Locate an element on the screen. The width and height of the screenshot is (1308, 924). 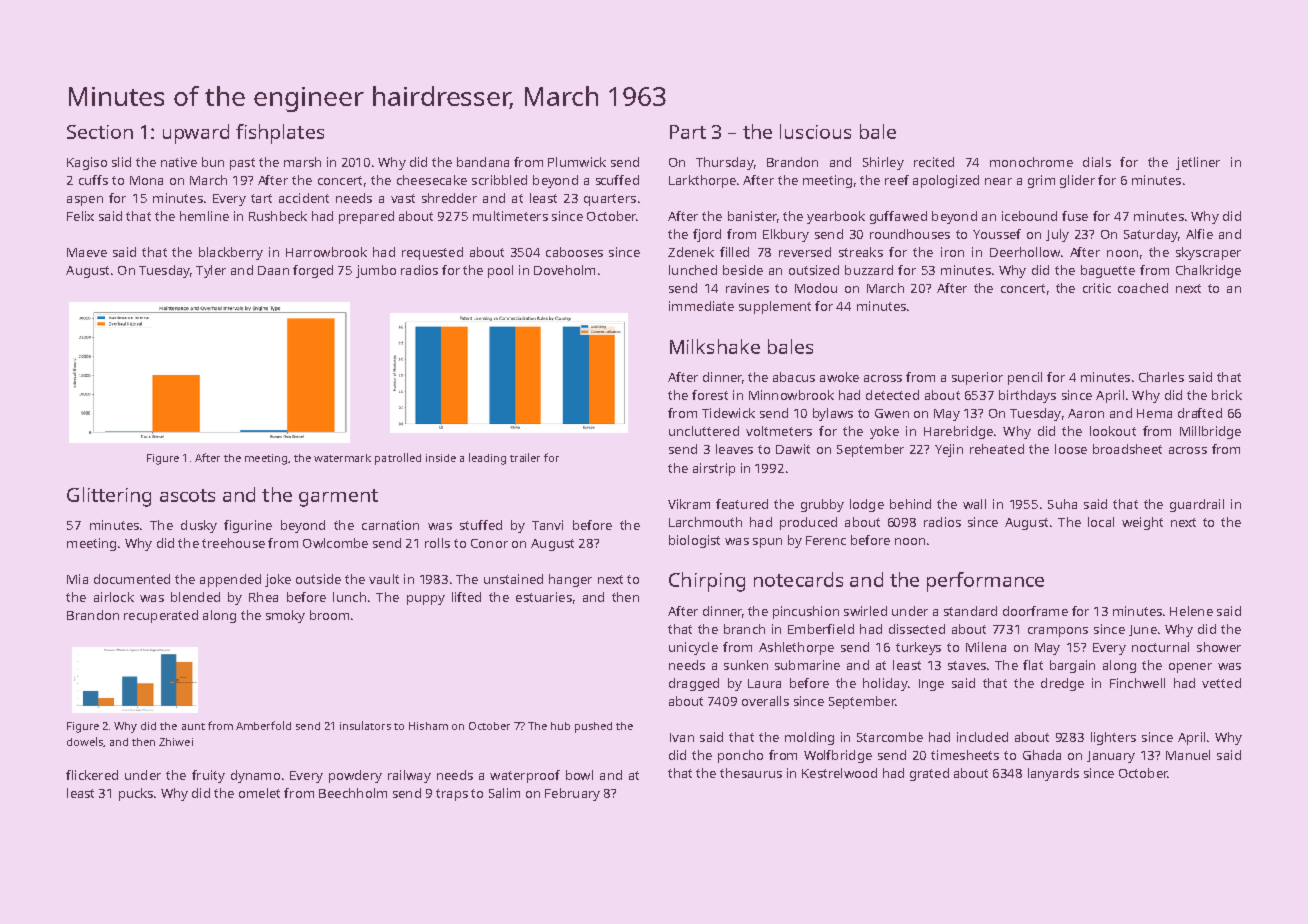
patrolled is located at coordinates (398, 459).
